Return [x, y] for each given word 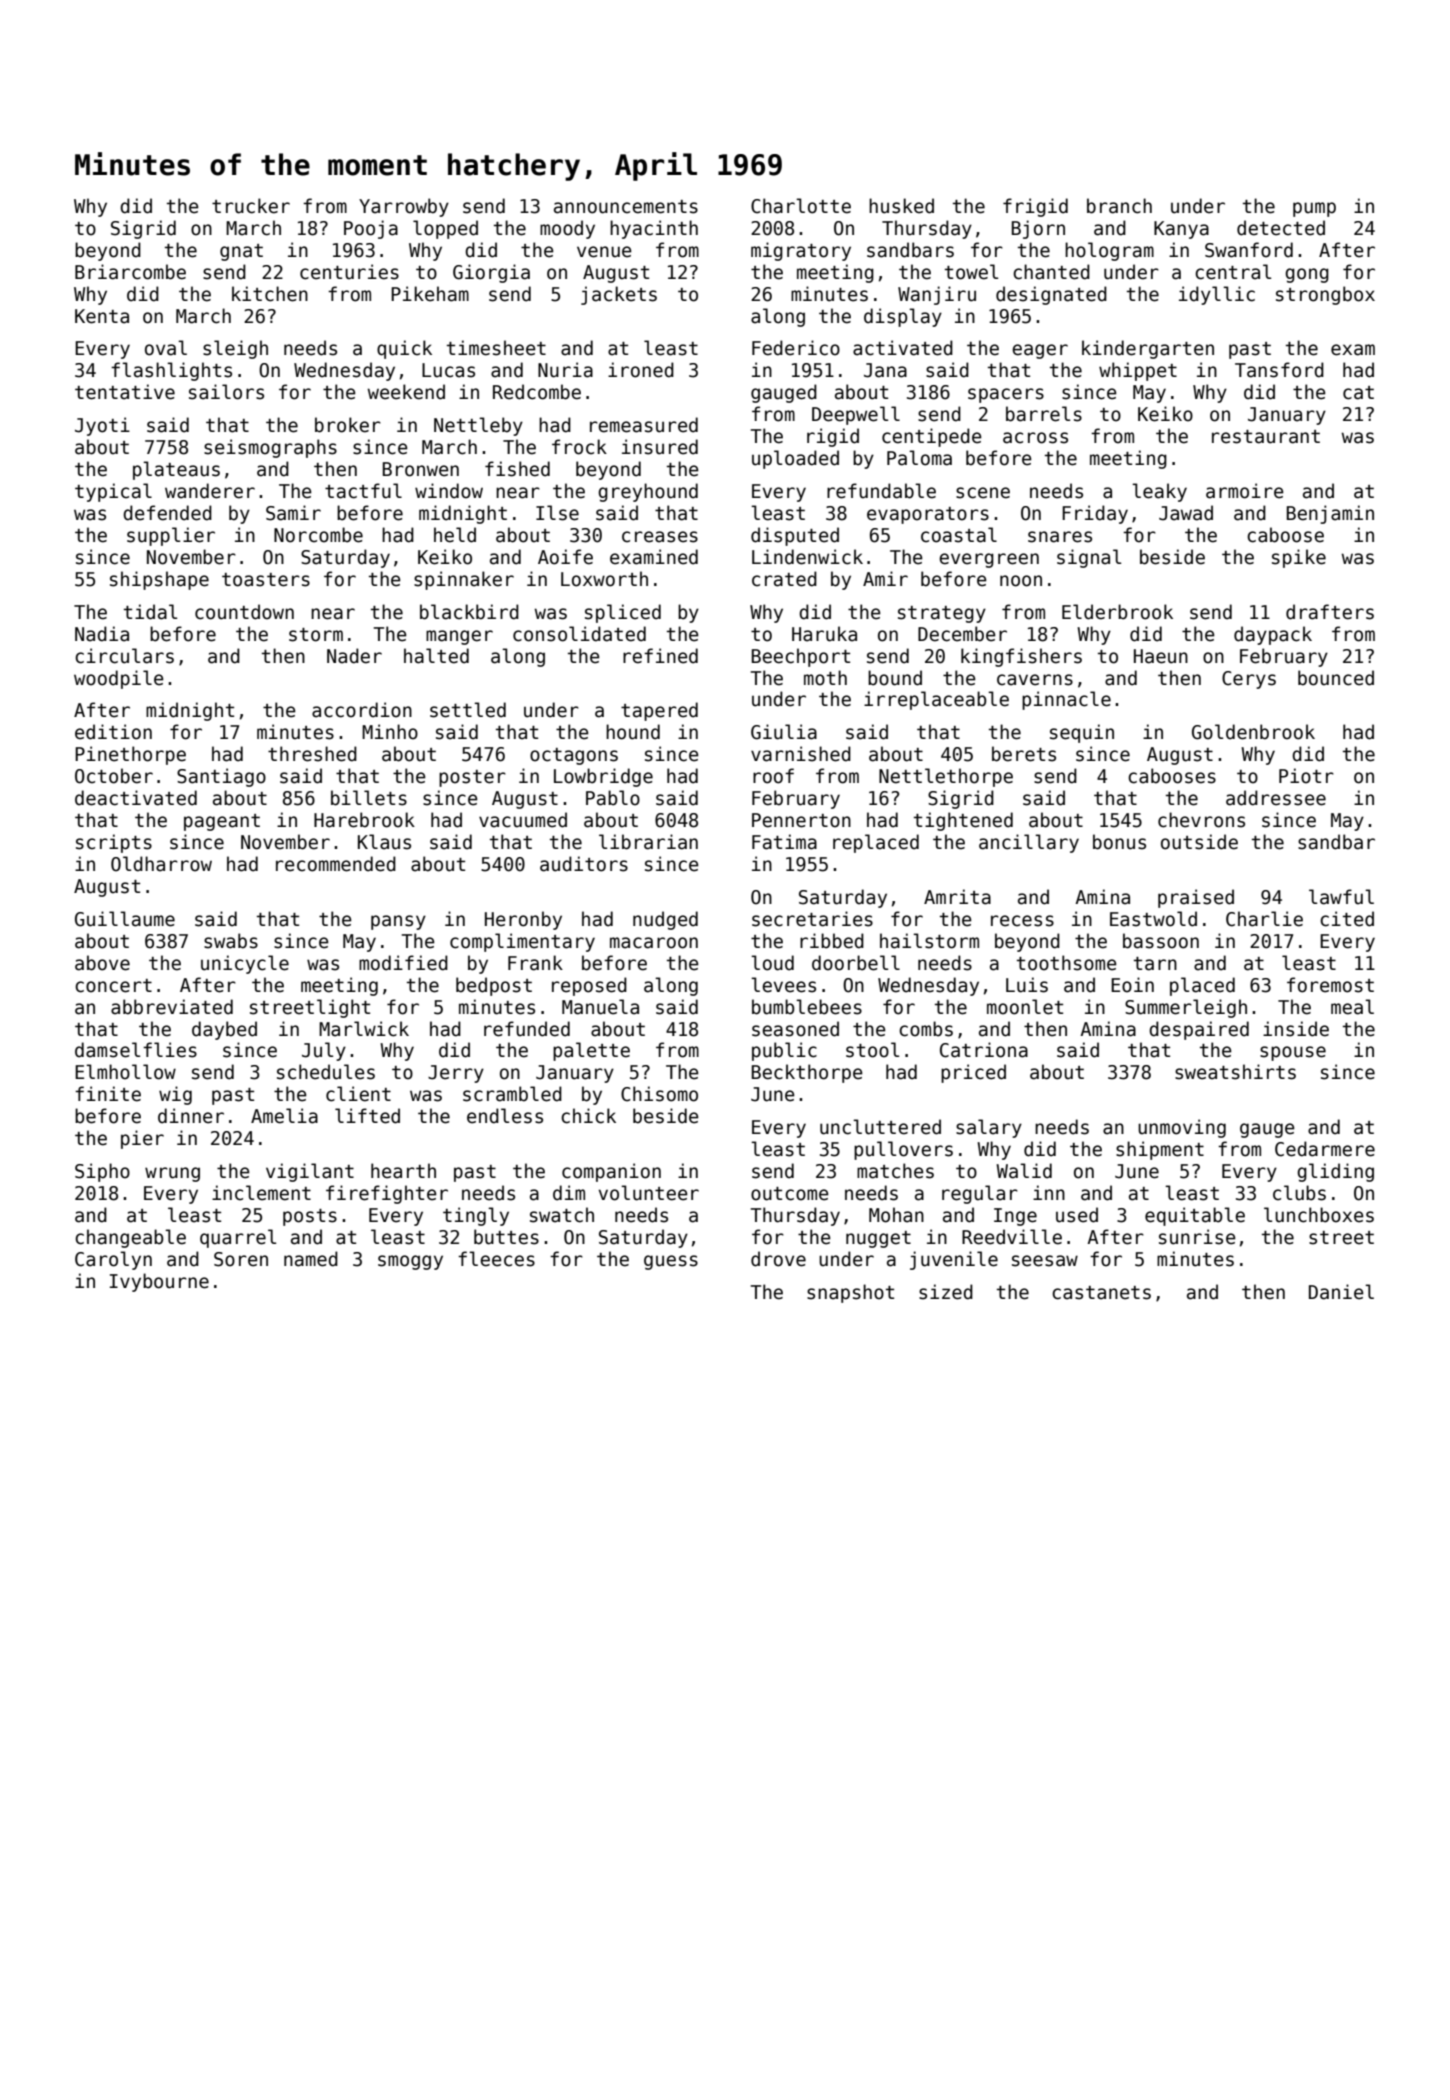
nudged [665, 920]
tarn [1155, 964]
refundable [881, 491]
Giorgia [491, 273]
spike [1299, 558]
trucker [251, 206]
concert [113, 986]
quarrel [238, 1238]
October [114, 776]
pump [1314, 209]
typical [113, 492]
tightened [963, 821]
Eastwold [1153, 919]
